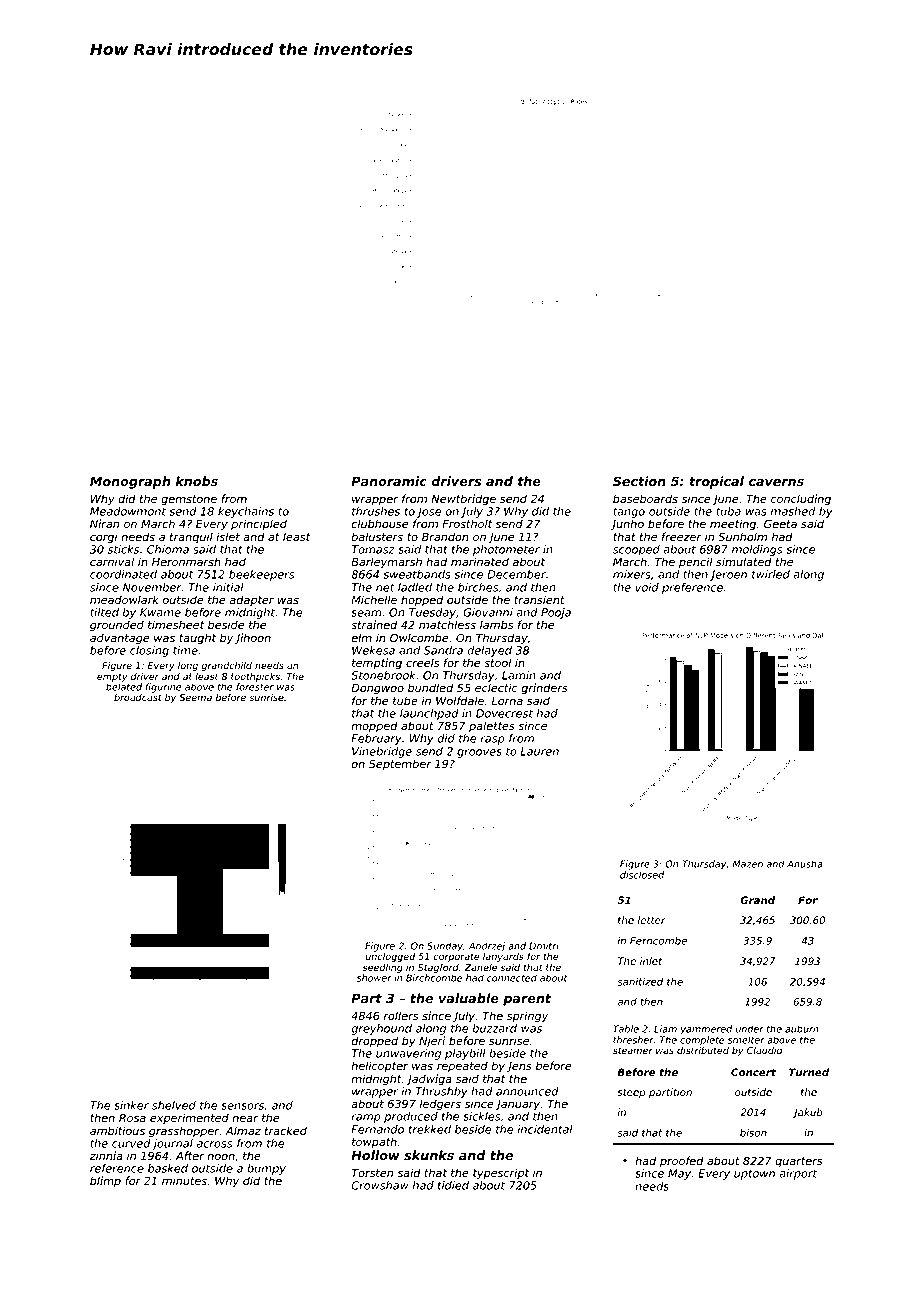 This screenshot has height=1308, width=924. I want to click on Anusha, so click(805, 864).
